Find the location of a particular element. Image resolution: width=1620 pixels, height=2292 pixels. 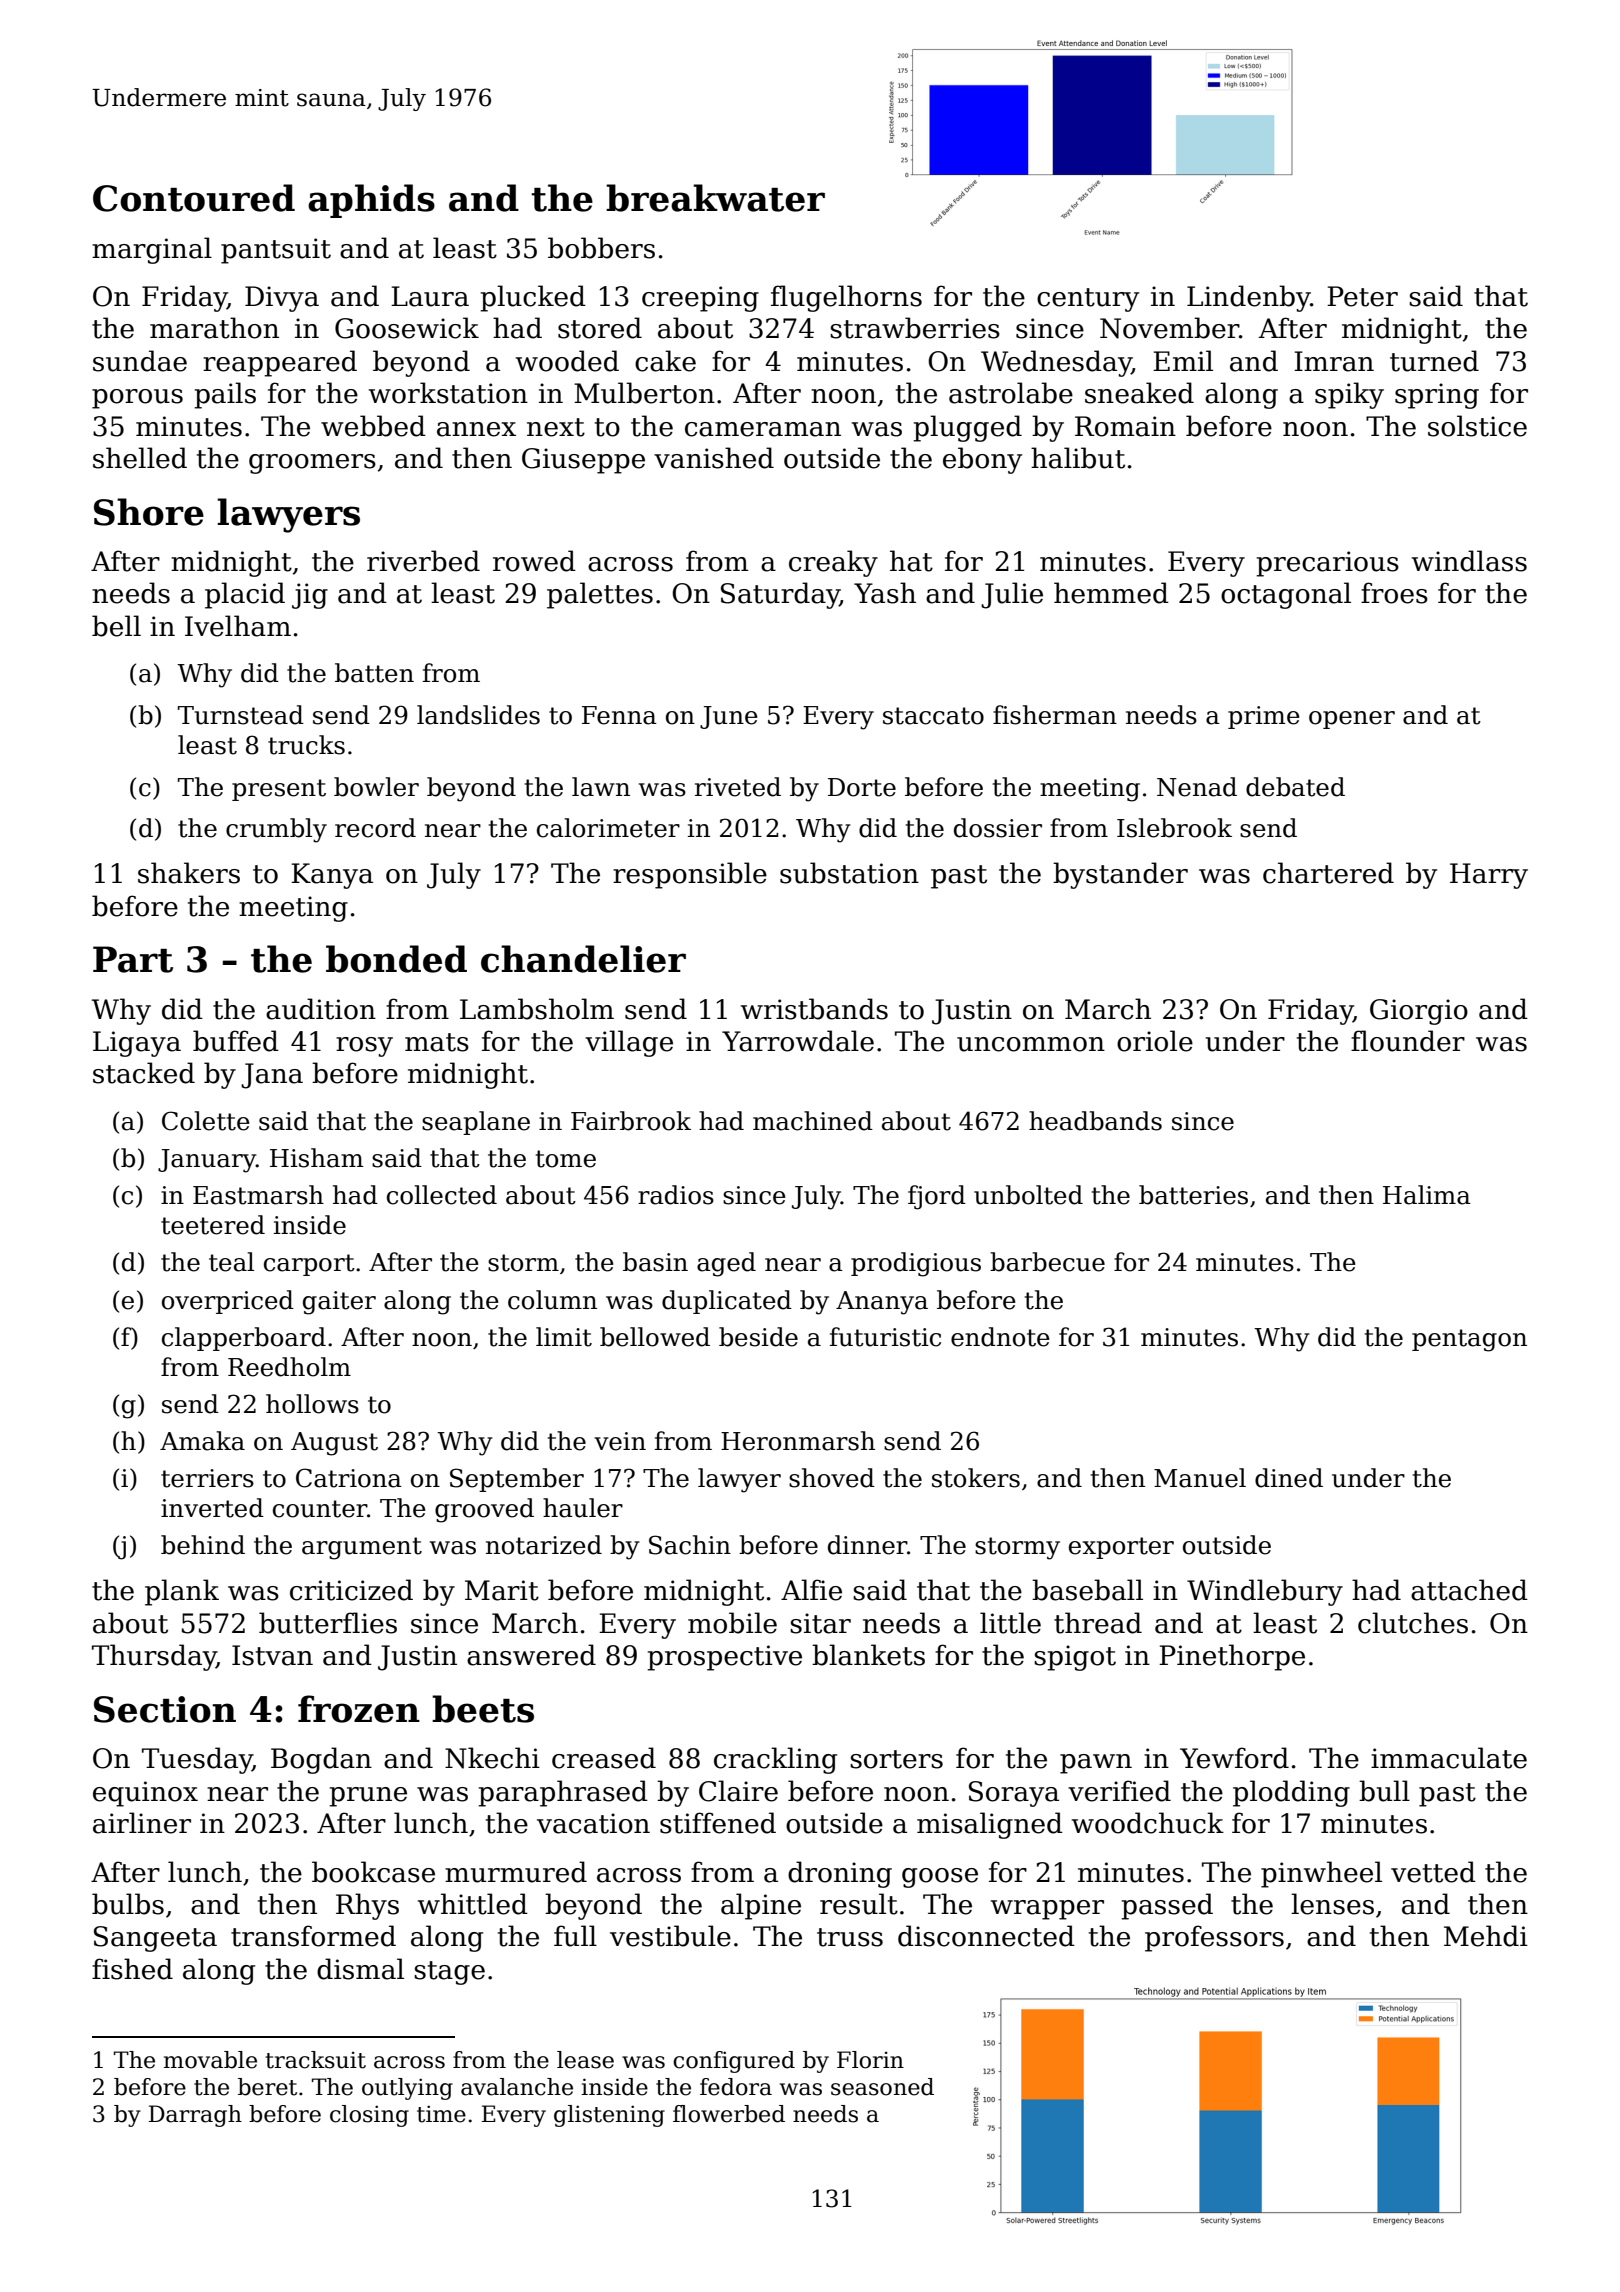

closing is located at coordinates (369, 2116).
